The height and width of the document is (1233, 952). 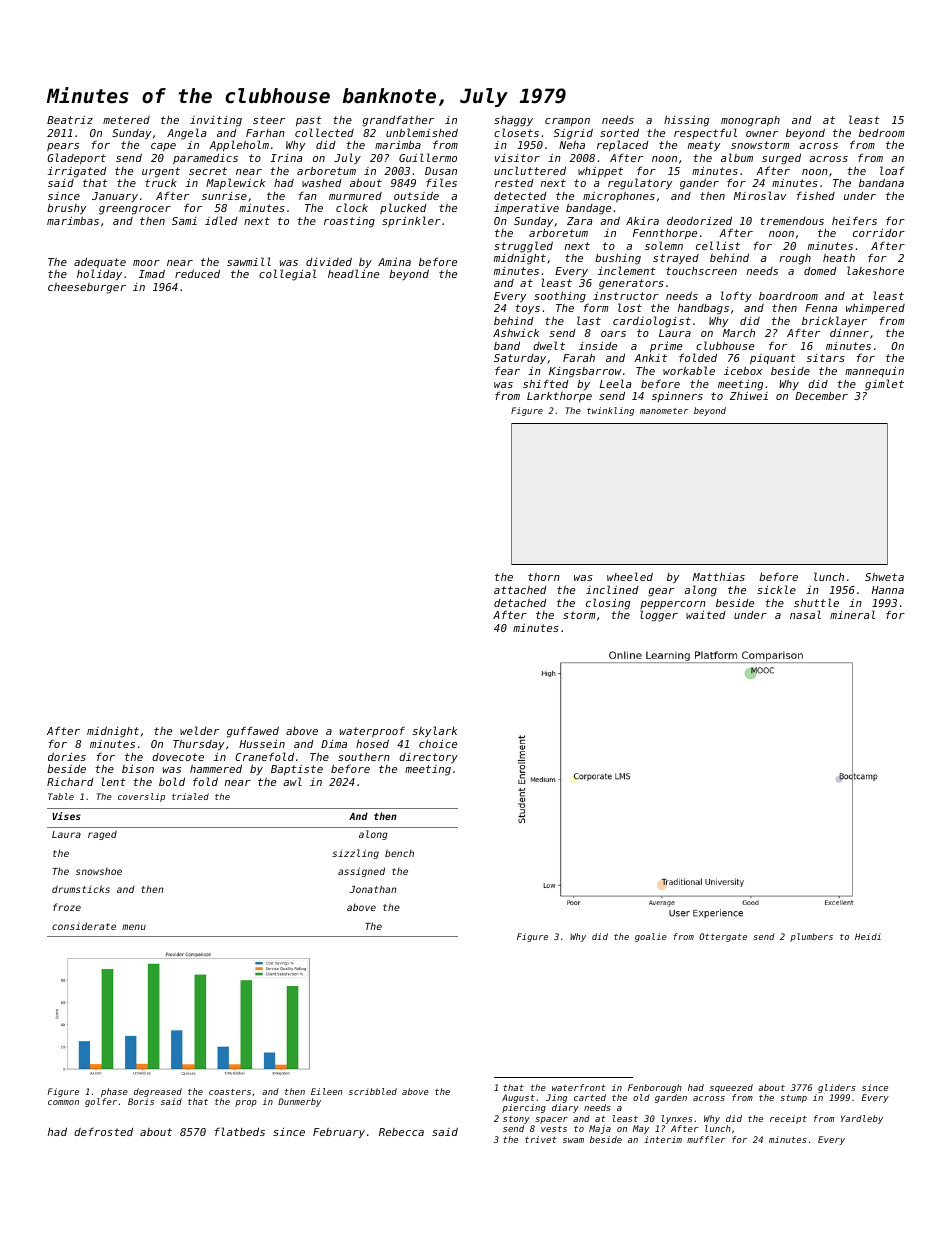 What do you see at coordinates (221, 220) in the document?
I see `idled` at bounding box center [221, 220].
